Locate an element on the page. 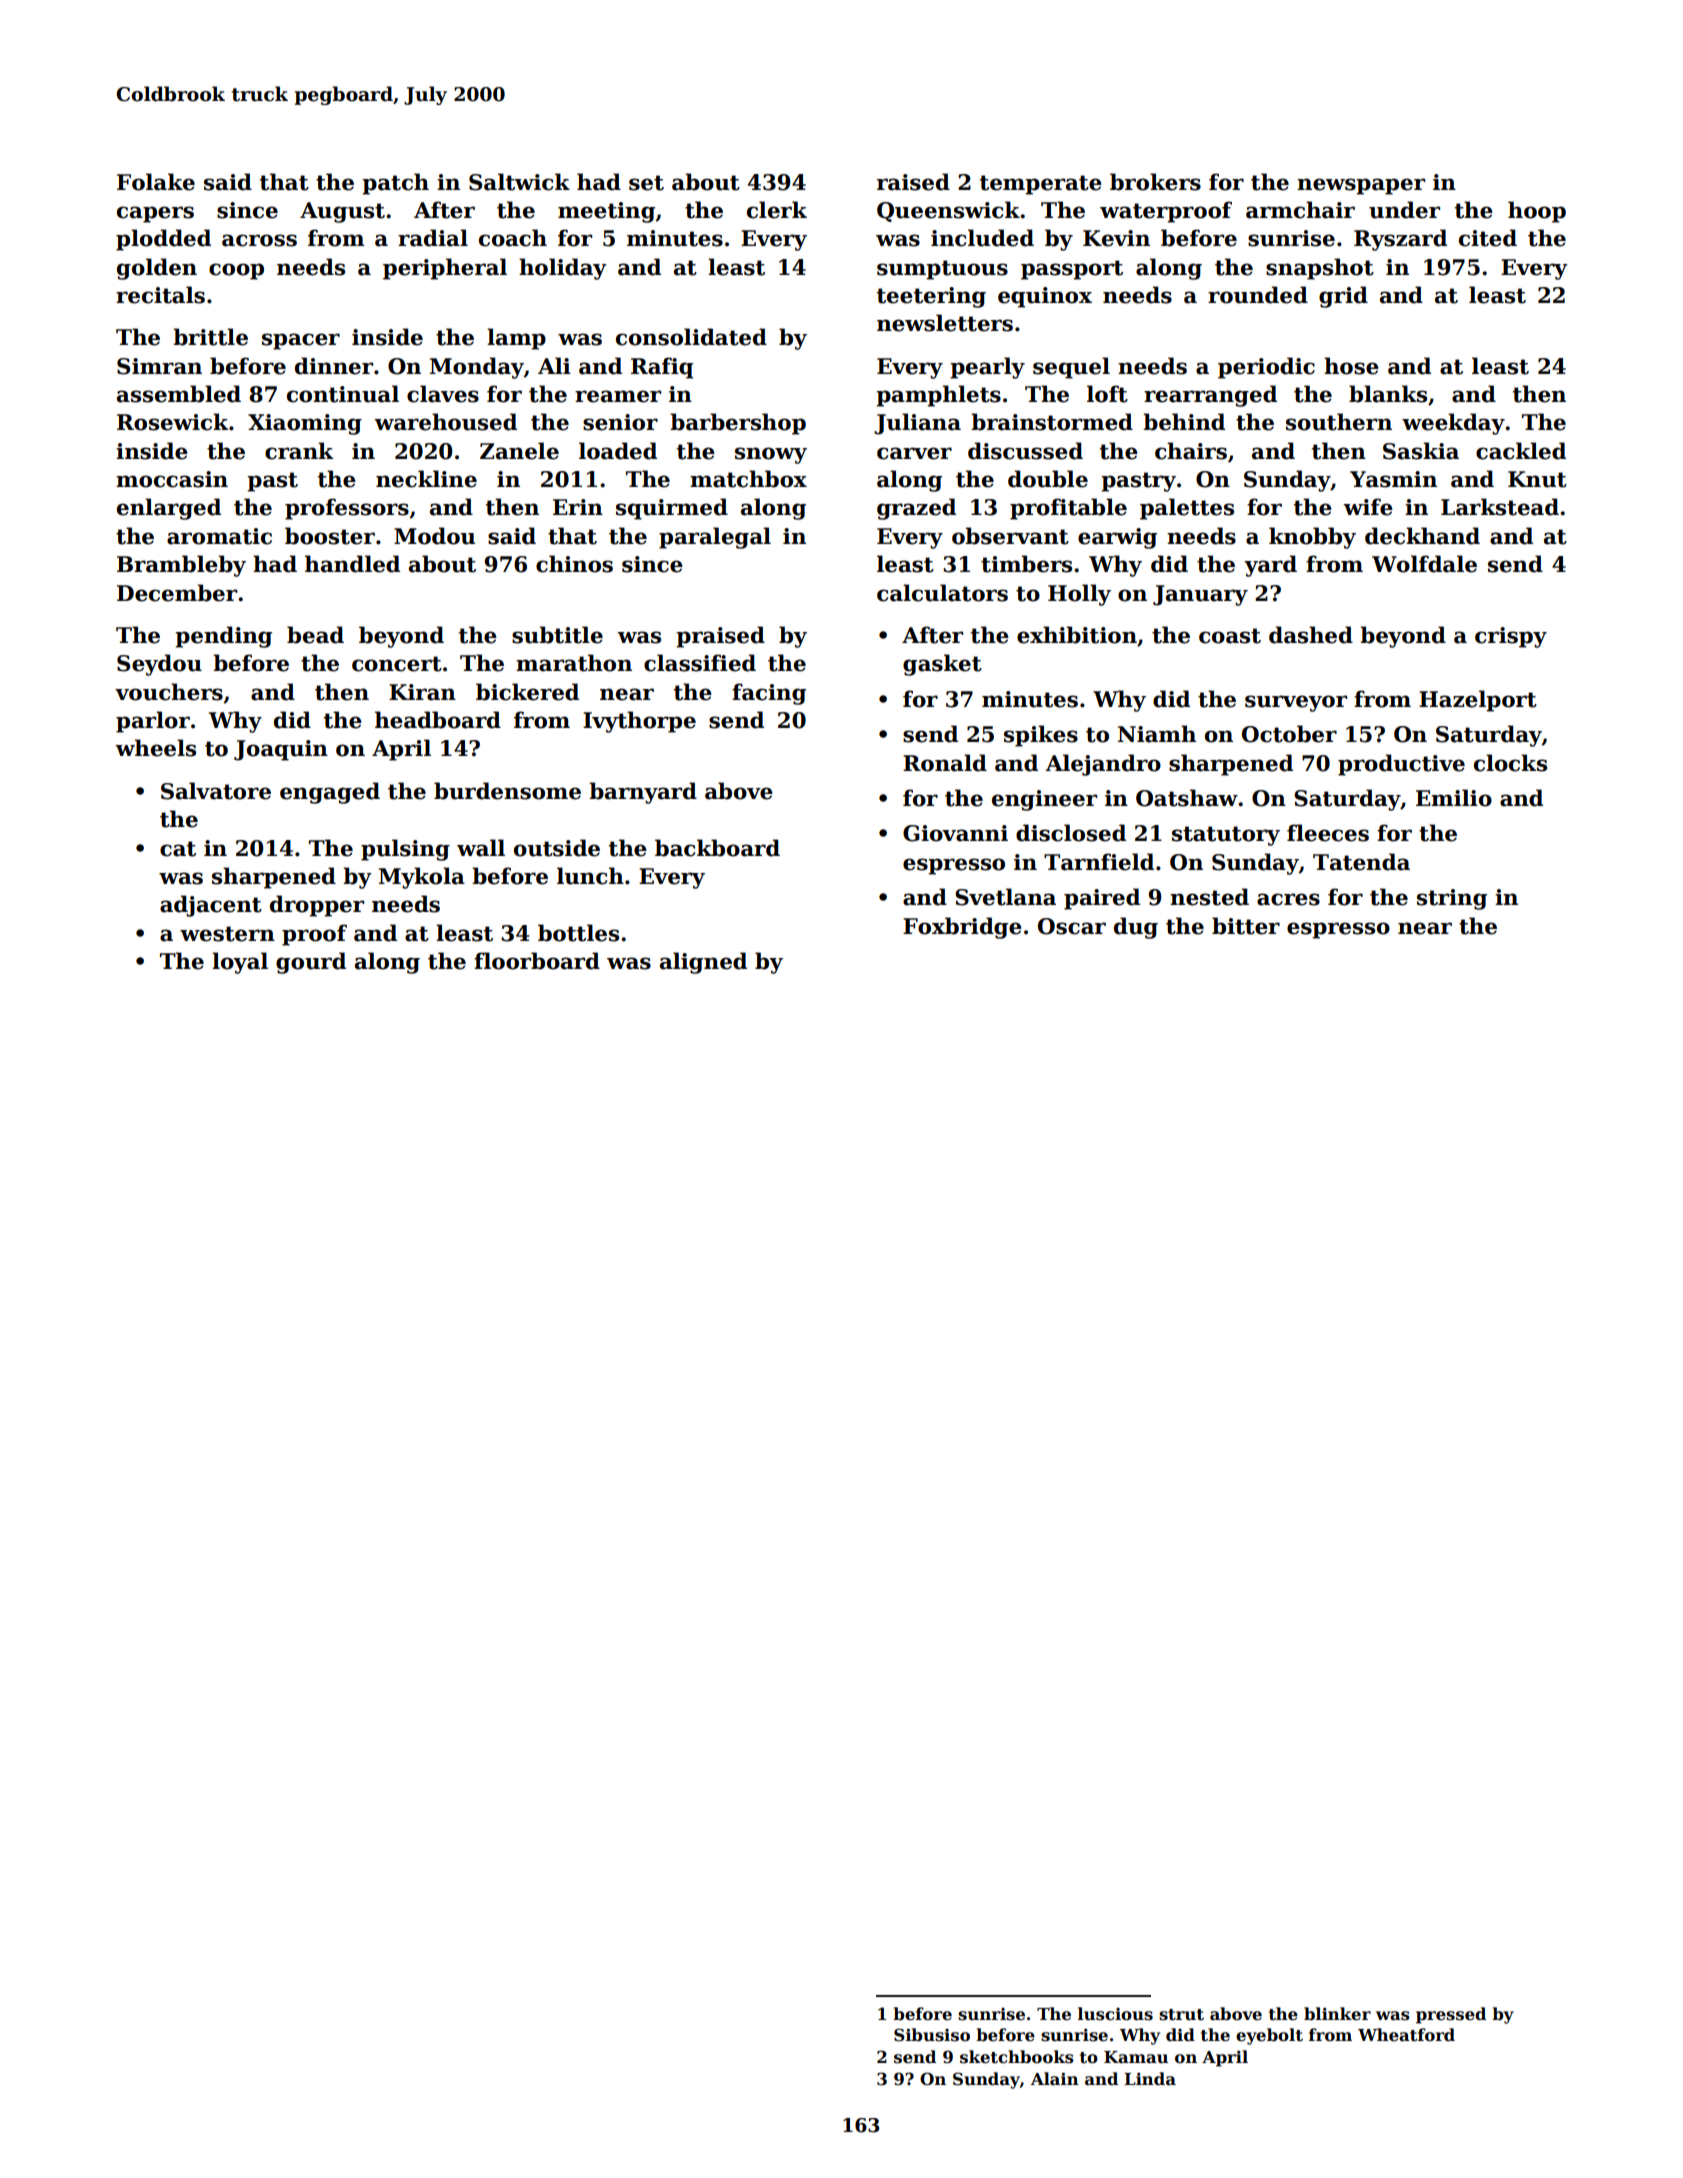 This image has height=2178, width=1683. pressed is located at coordinates (1451, 2015).
